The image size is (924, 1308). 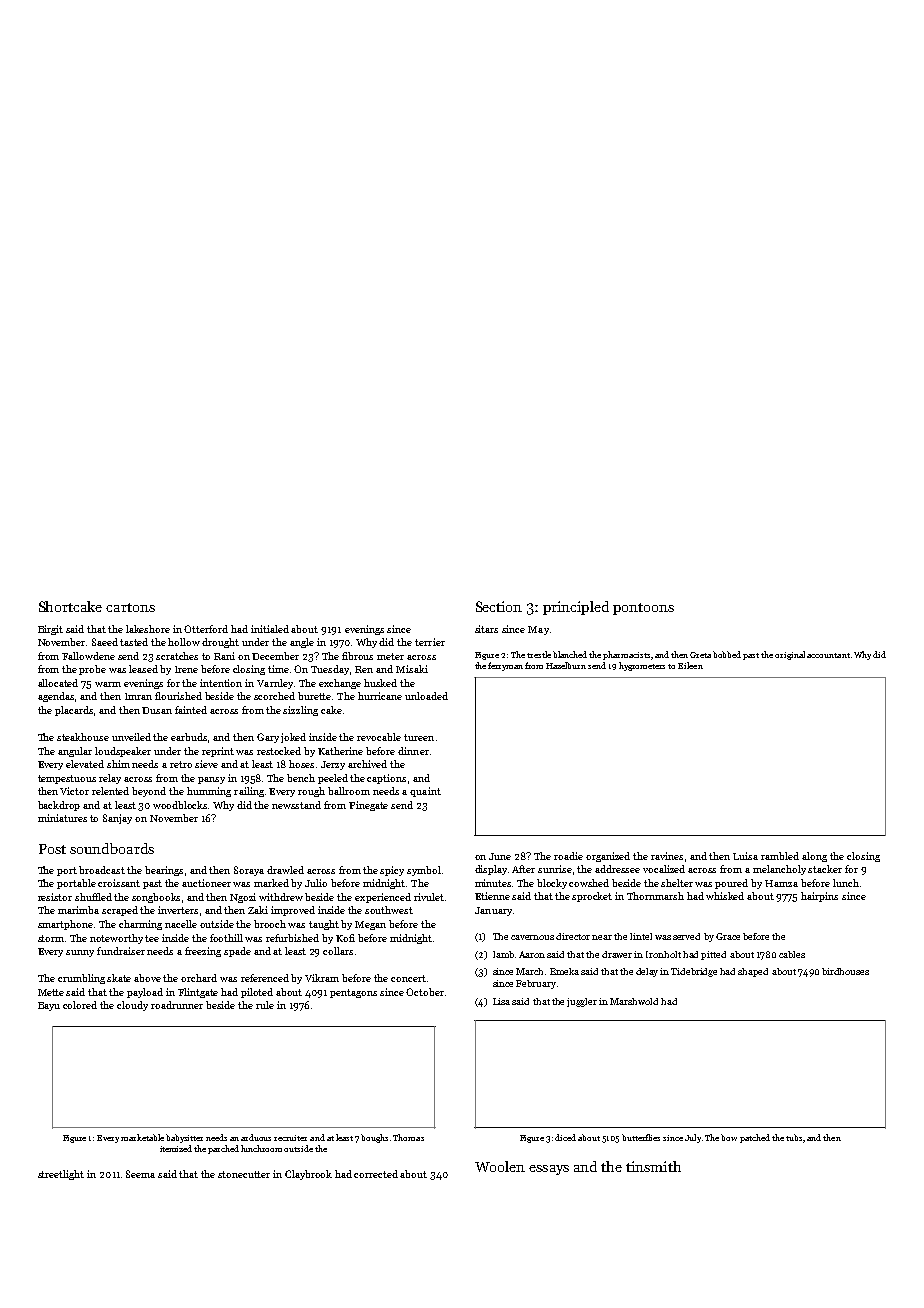 I want to click on pitted, so click(x=713, y=955).
